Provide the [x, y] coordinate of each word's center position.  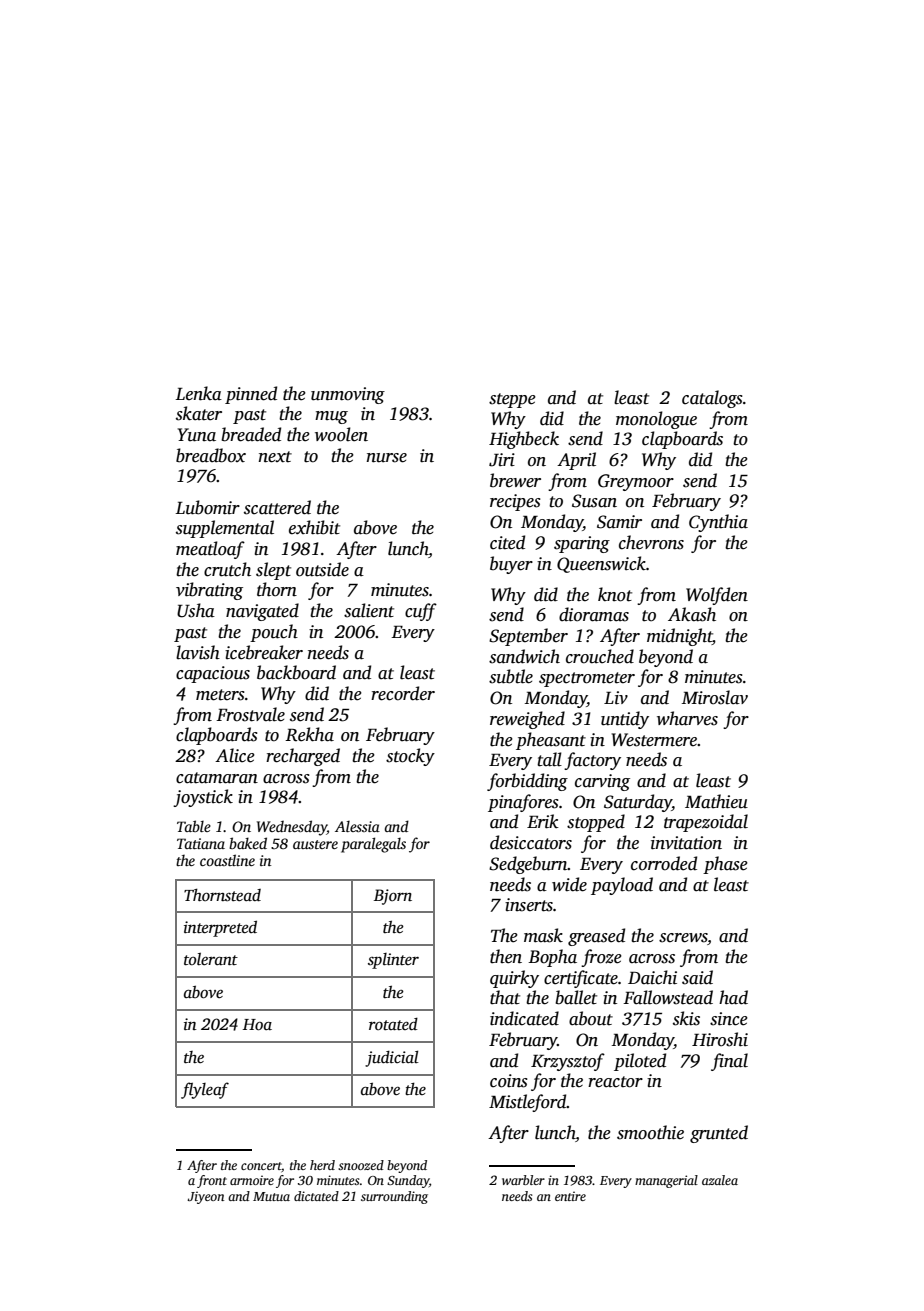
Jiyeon [205, 1197]
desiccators [531, 842]
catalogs [712, 399]
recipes [515, 502]
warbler [523, 1180]
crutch [227, 569]
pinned [251, 395]
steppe [512, 400]
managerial [666, 1181]
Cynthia [718, 523]
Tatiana [201, 843]
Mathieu [716, 801]
